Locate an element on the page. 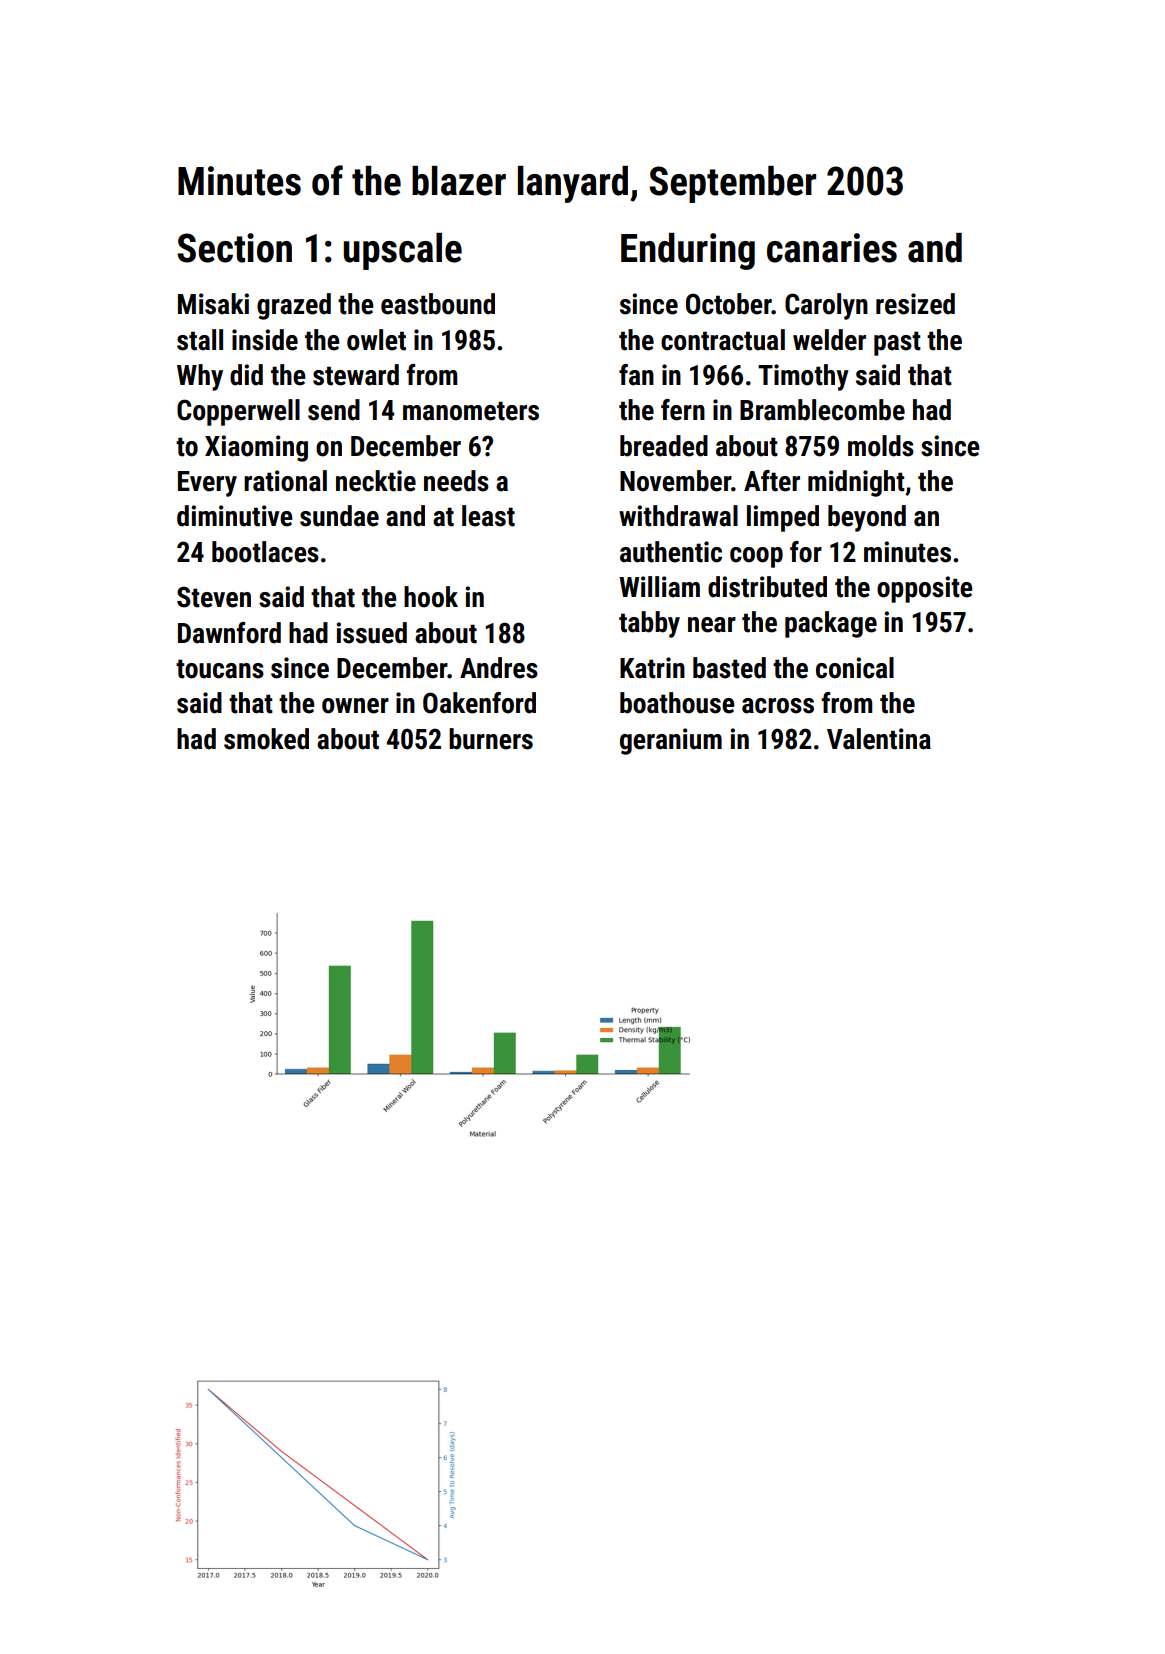 Image resolution: width=1165 pixels, height=1654 pixels. Section is located at coordinates (234, 248).
